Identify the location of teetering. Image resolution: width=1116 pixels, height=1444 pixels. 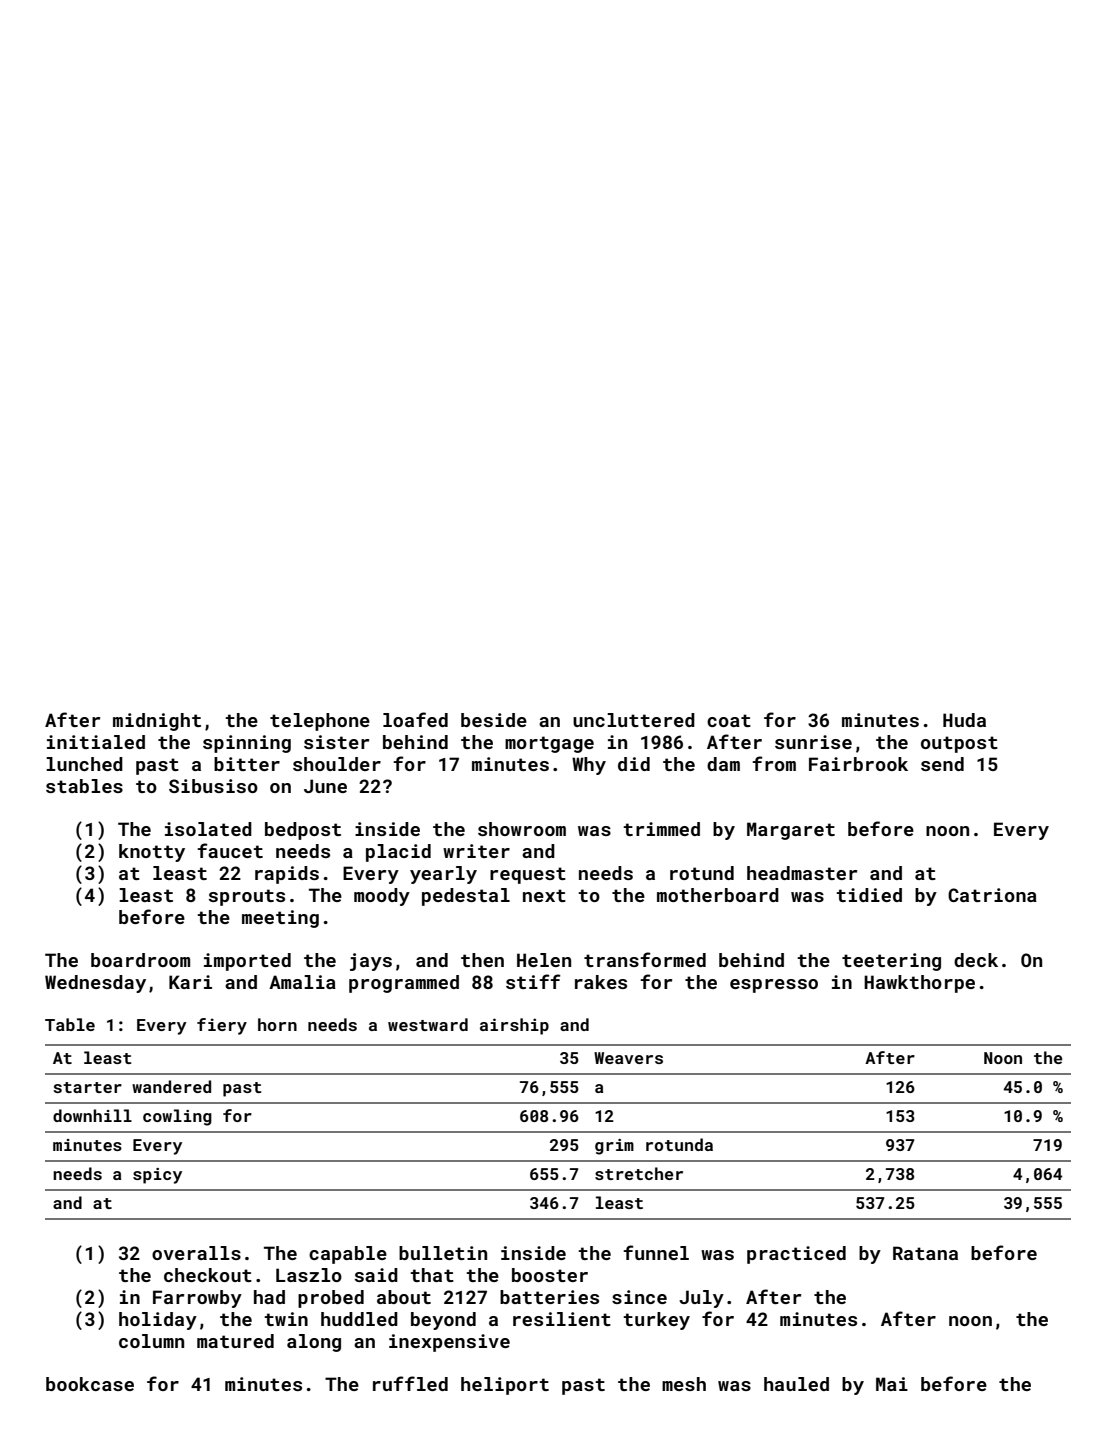
(891, 962).
